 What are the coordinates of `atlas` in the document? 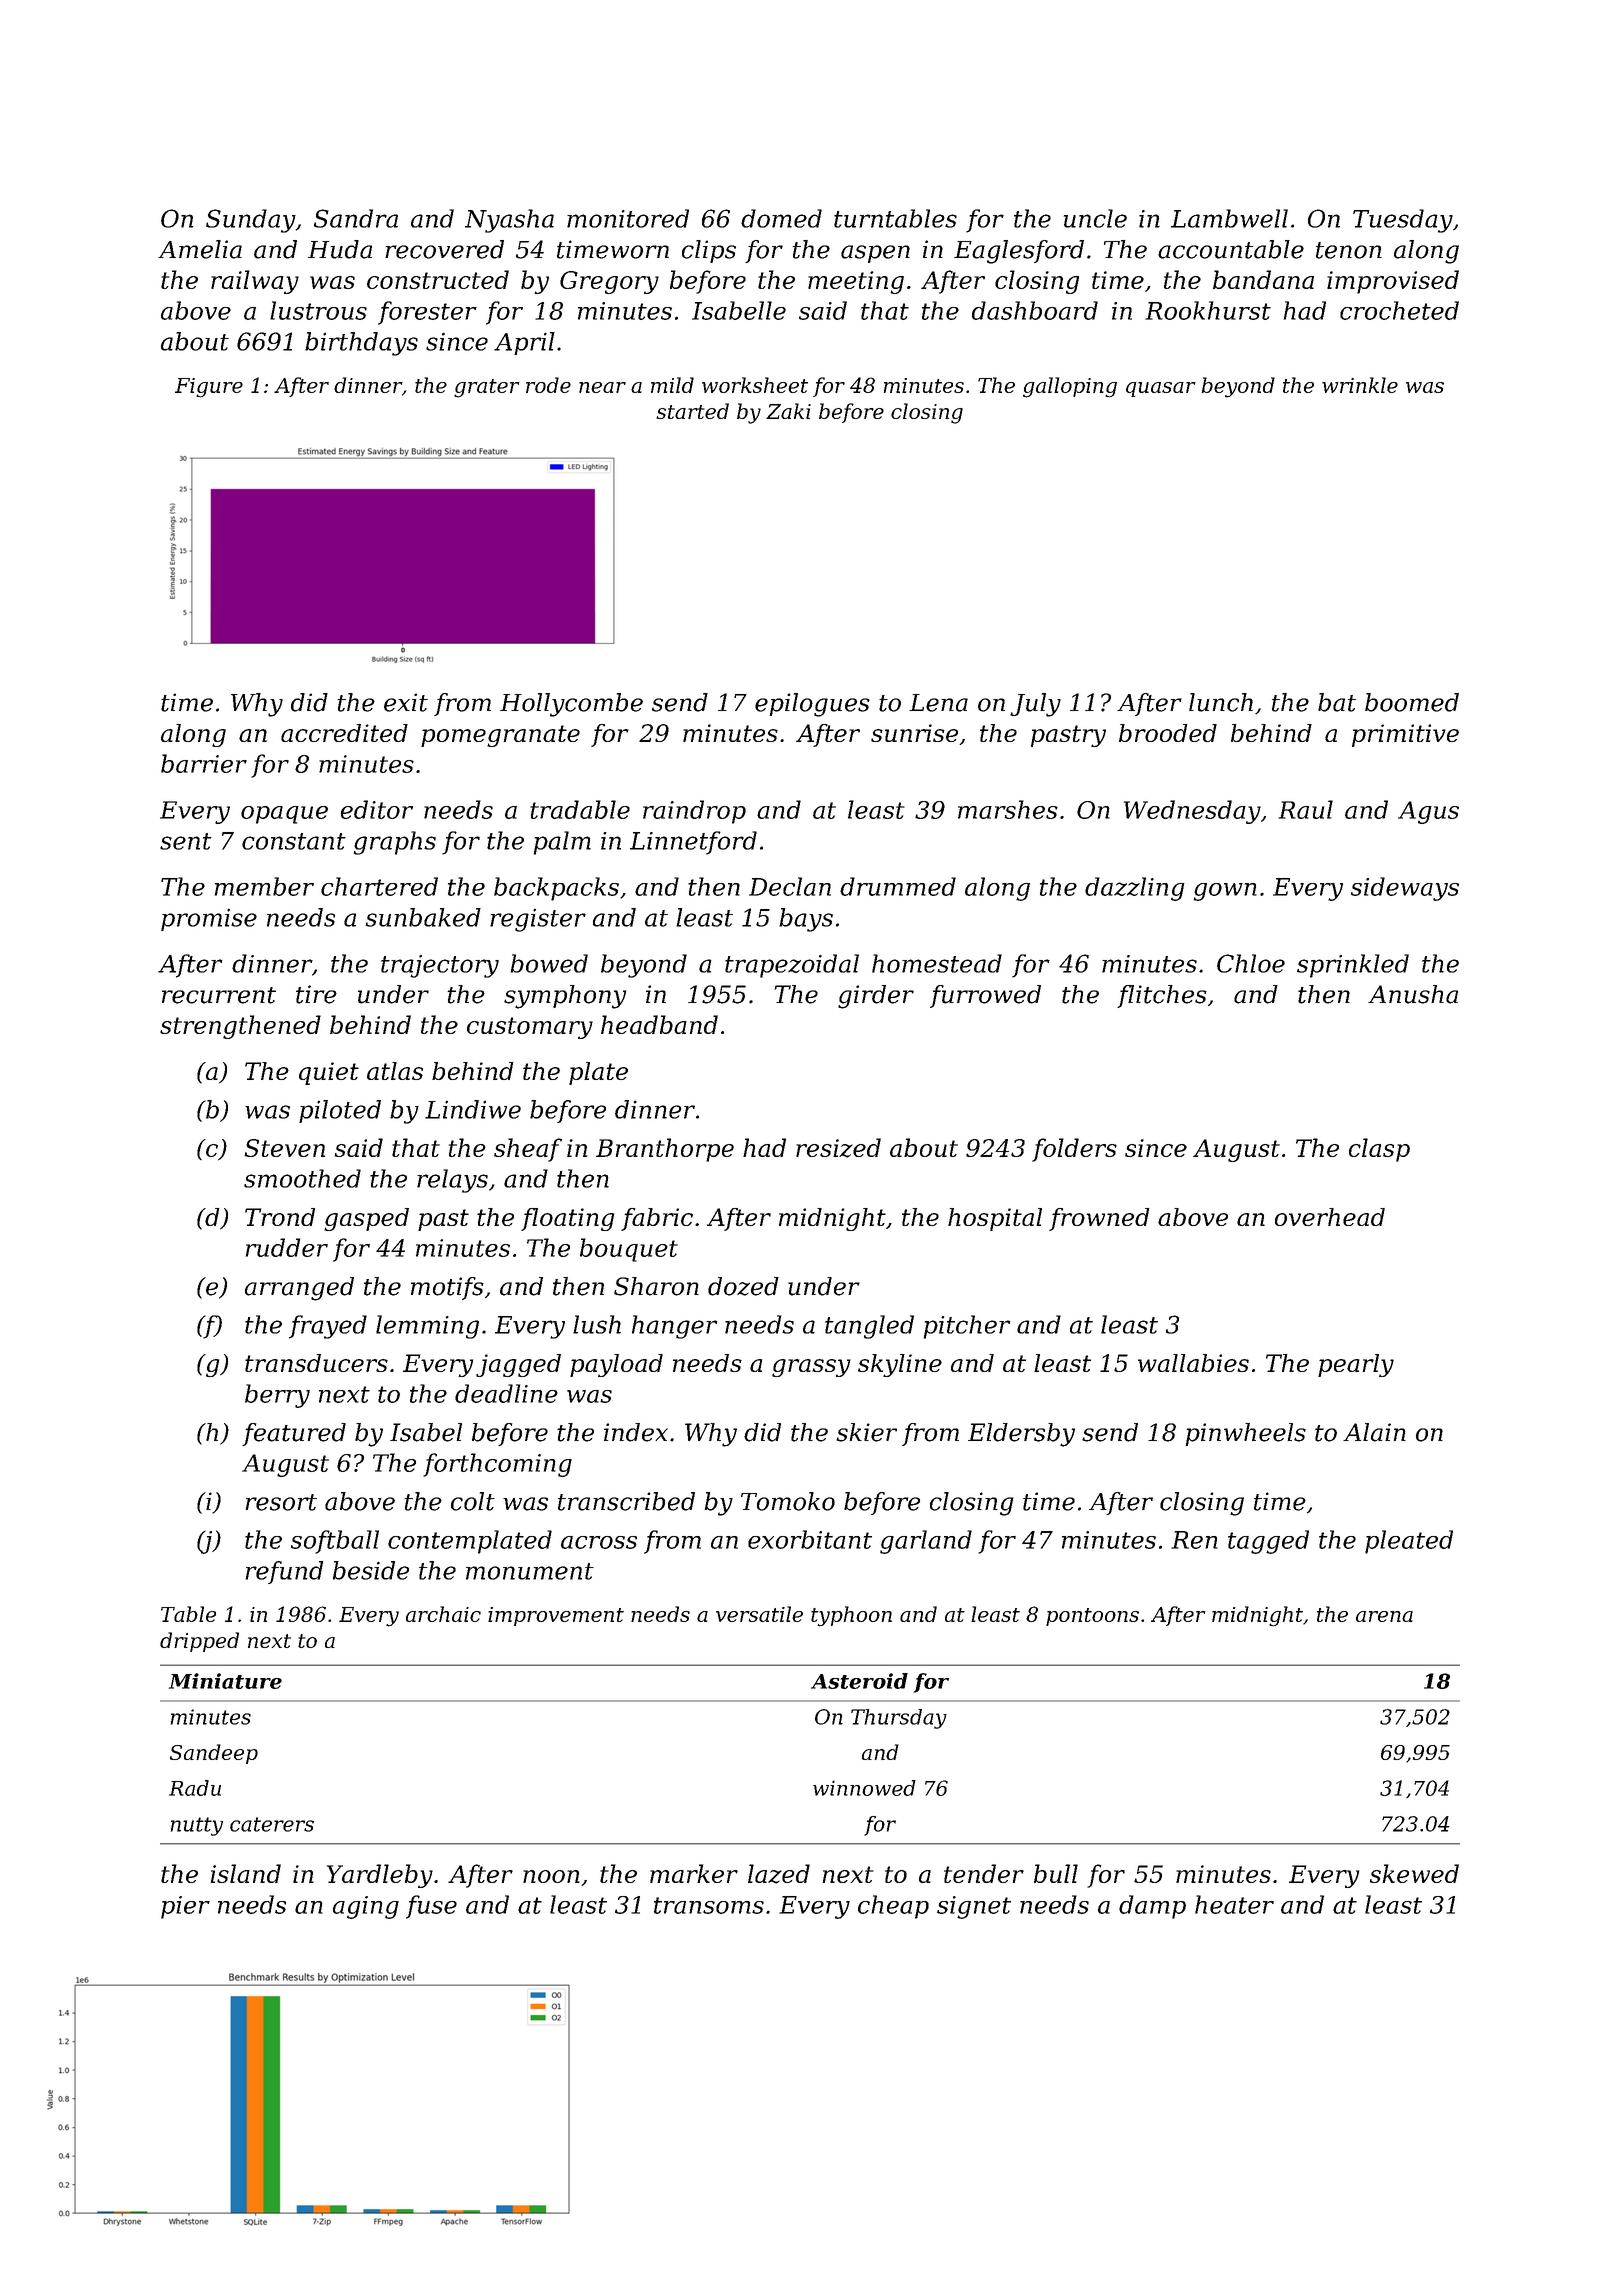 It's located at (395, 1071).
